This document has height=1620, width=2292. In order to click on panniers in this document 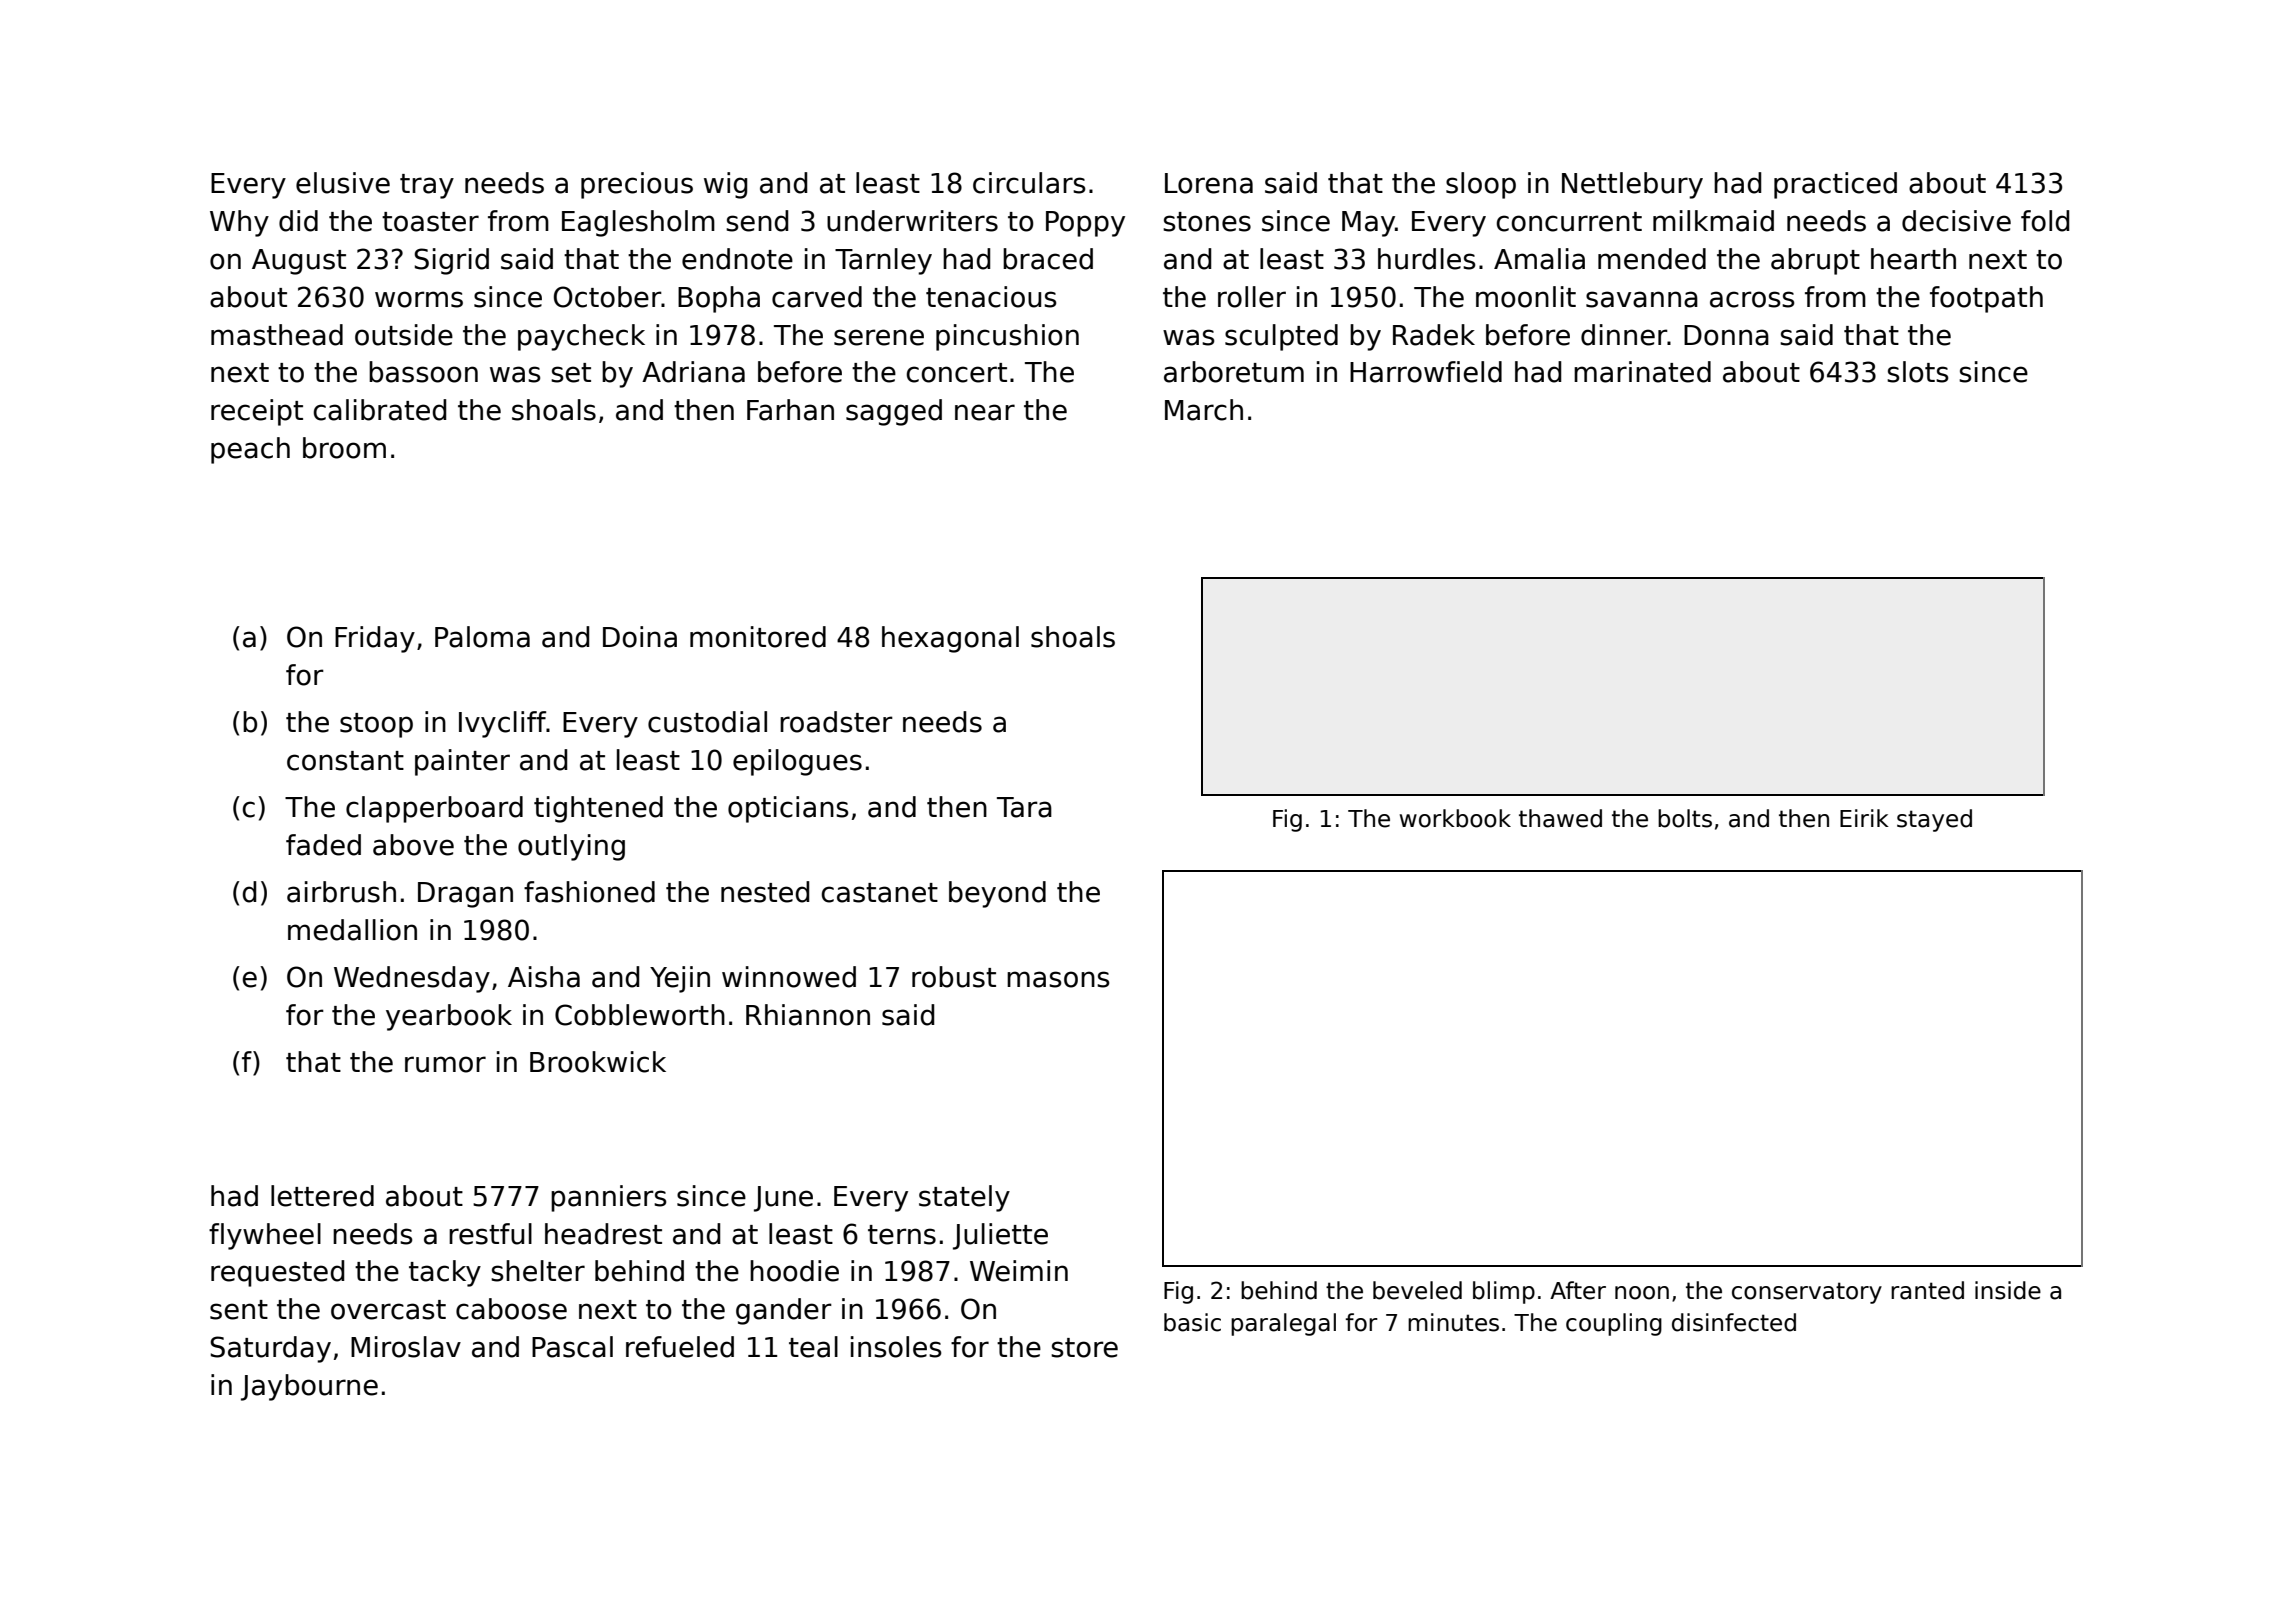, I will do `click(609, 1198)`.
